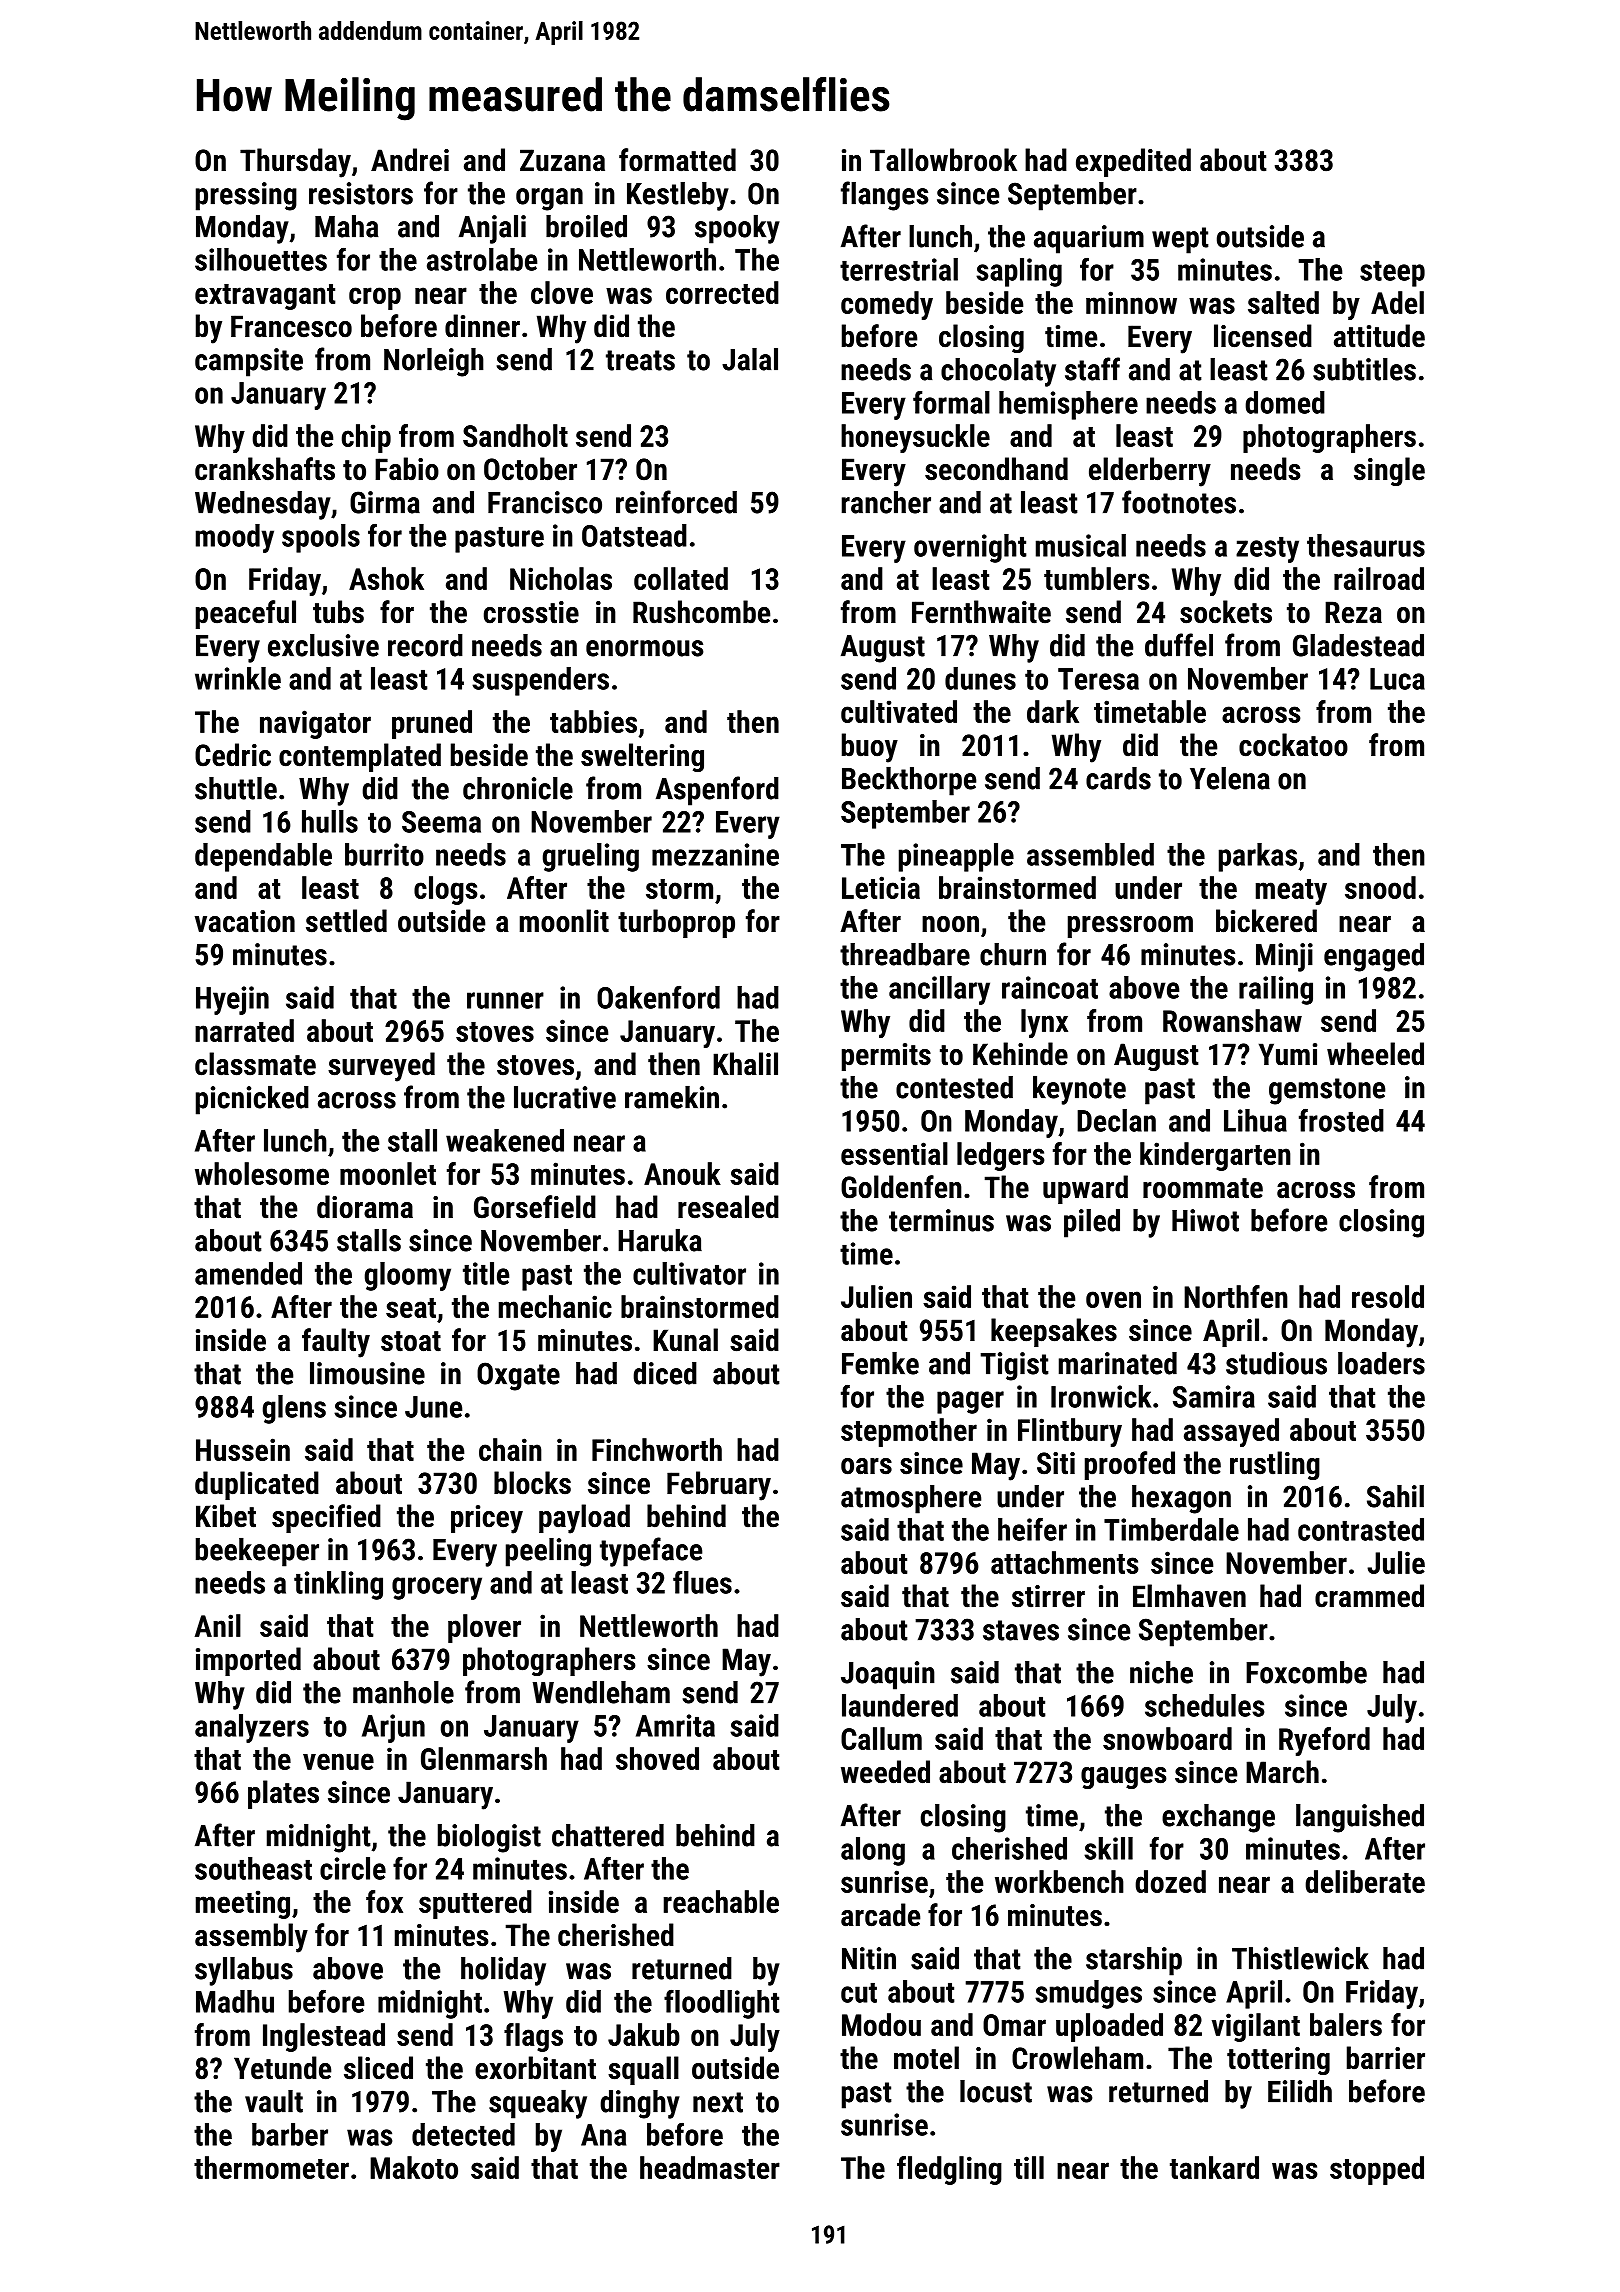 The height and width of the document is (2292, 1620). Describe the element at coordinates (1179, 645) in the document. I see `duffel` at that location.
